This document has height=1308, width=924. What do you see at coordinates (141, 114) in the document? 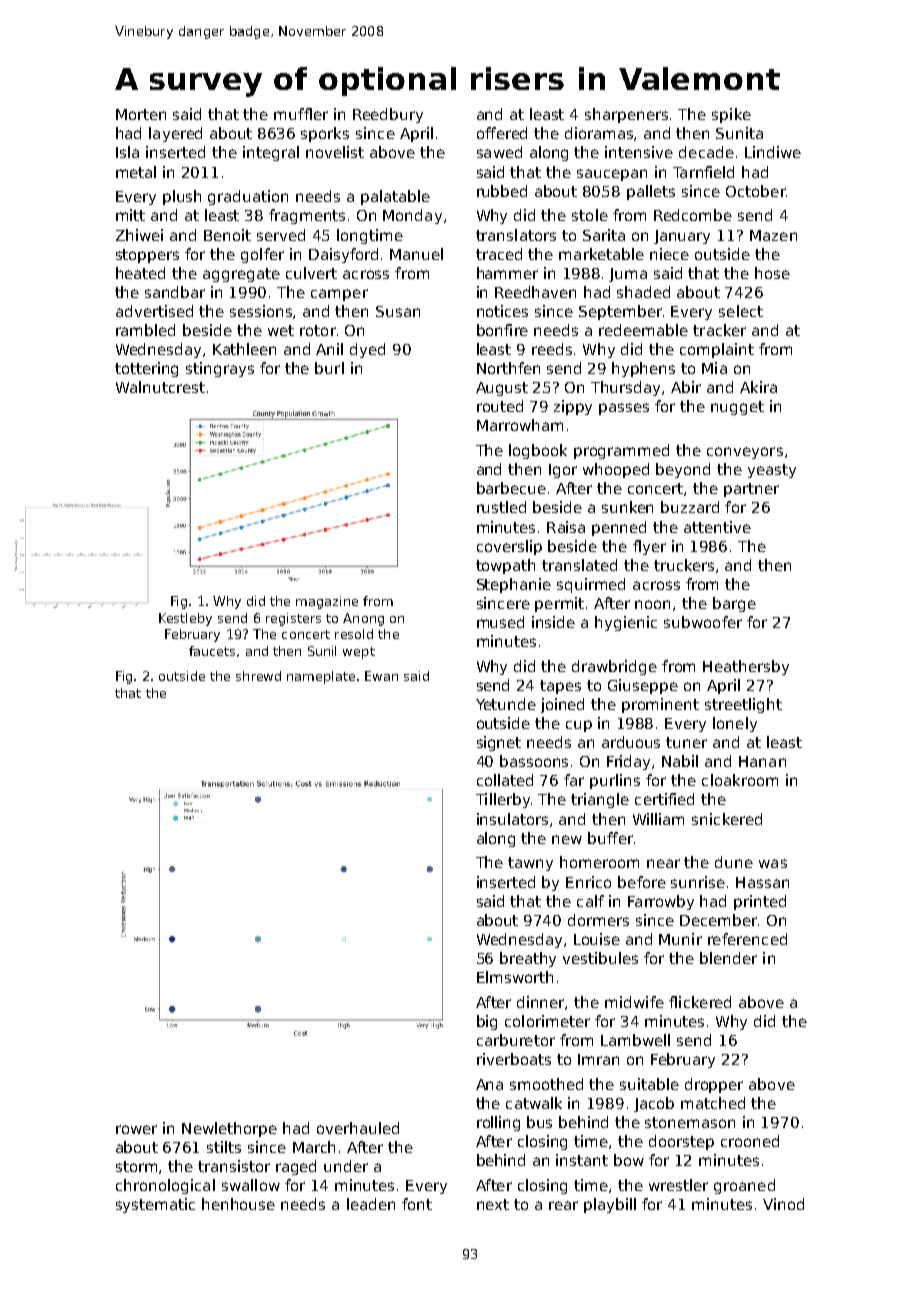
I see `Morten` at bounding box center [141, 114].
